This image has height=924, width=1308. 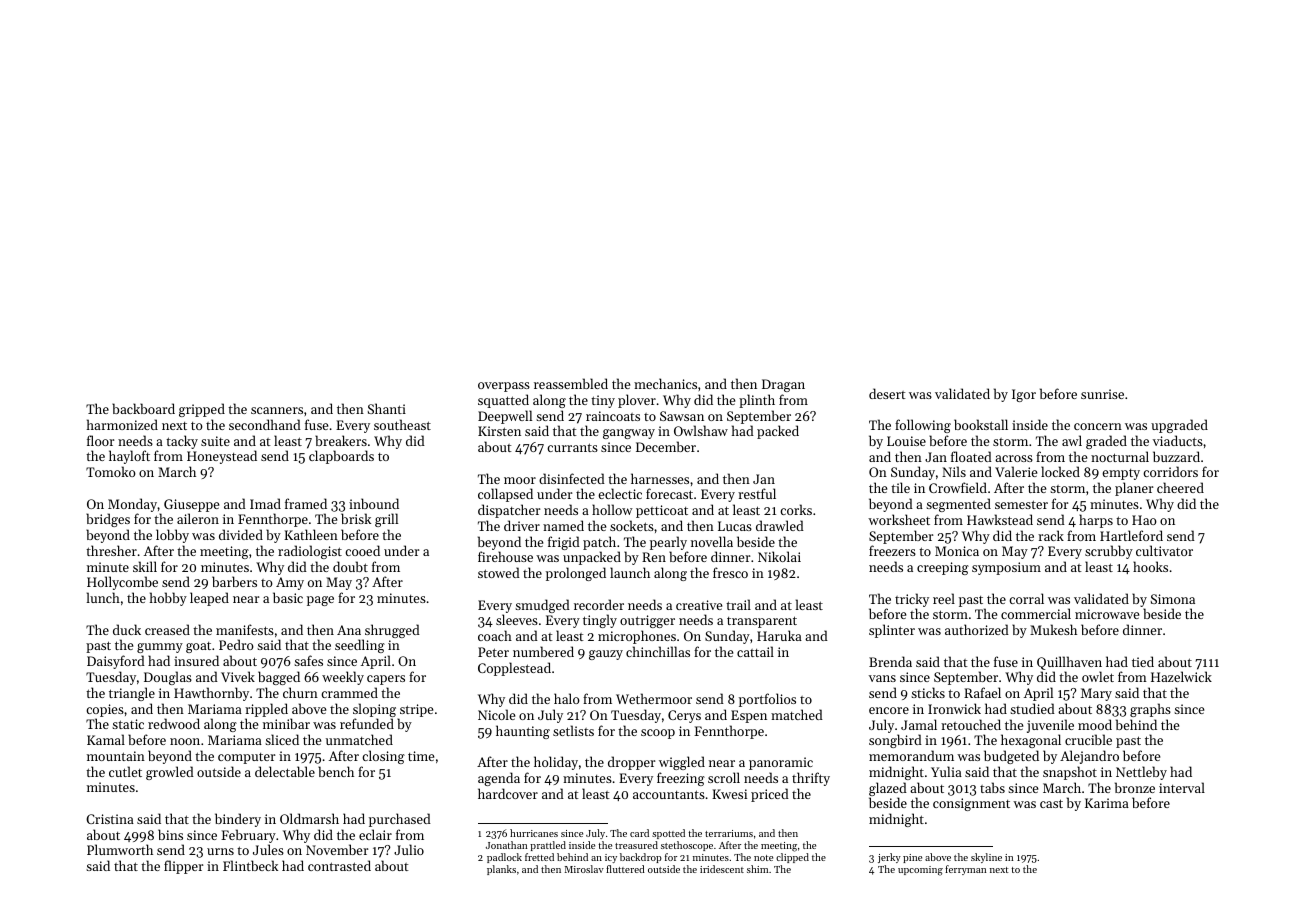 I want to click on reassembled, so click(x=571, y=383).
